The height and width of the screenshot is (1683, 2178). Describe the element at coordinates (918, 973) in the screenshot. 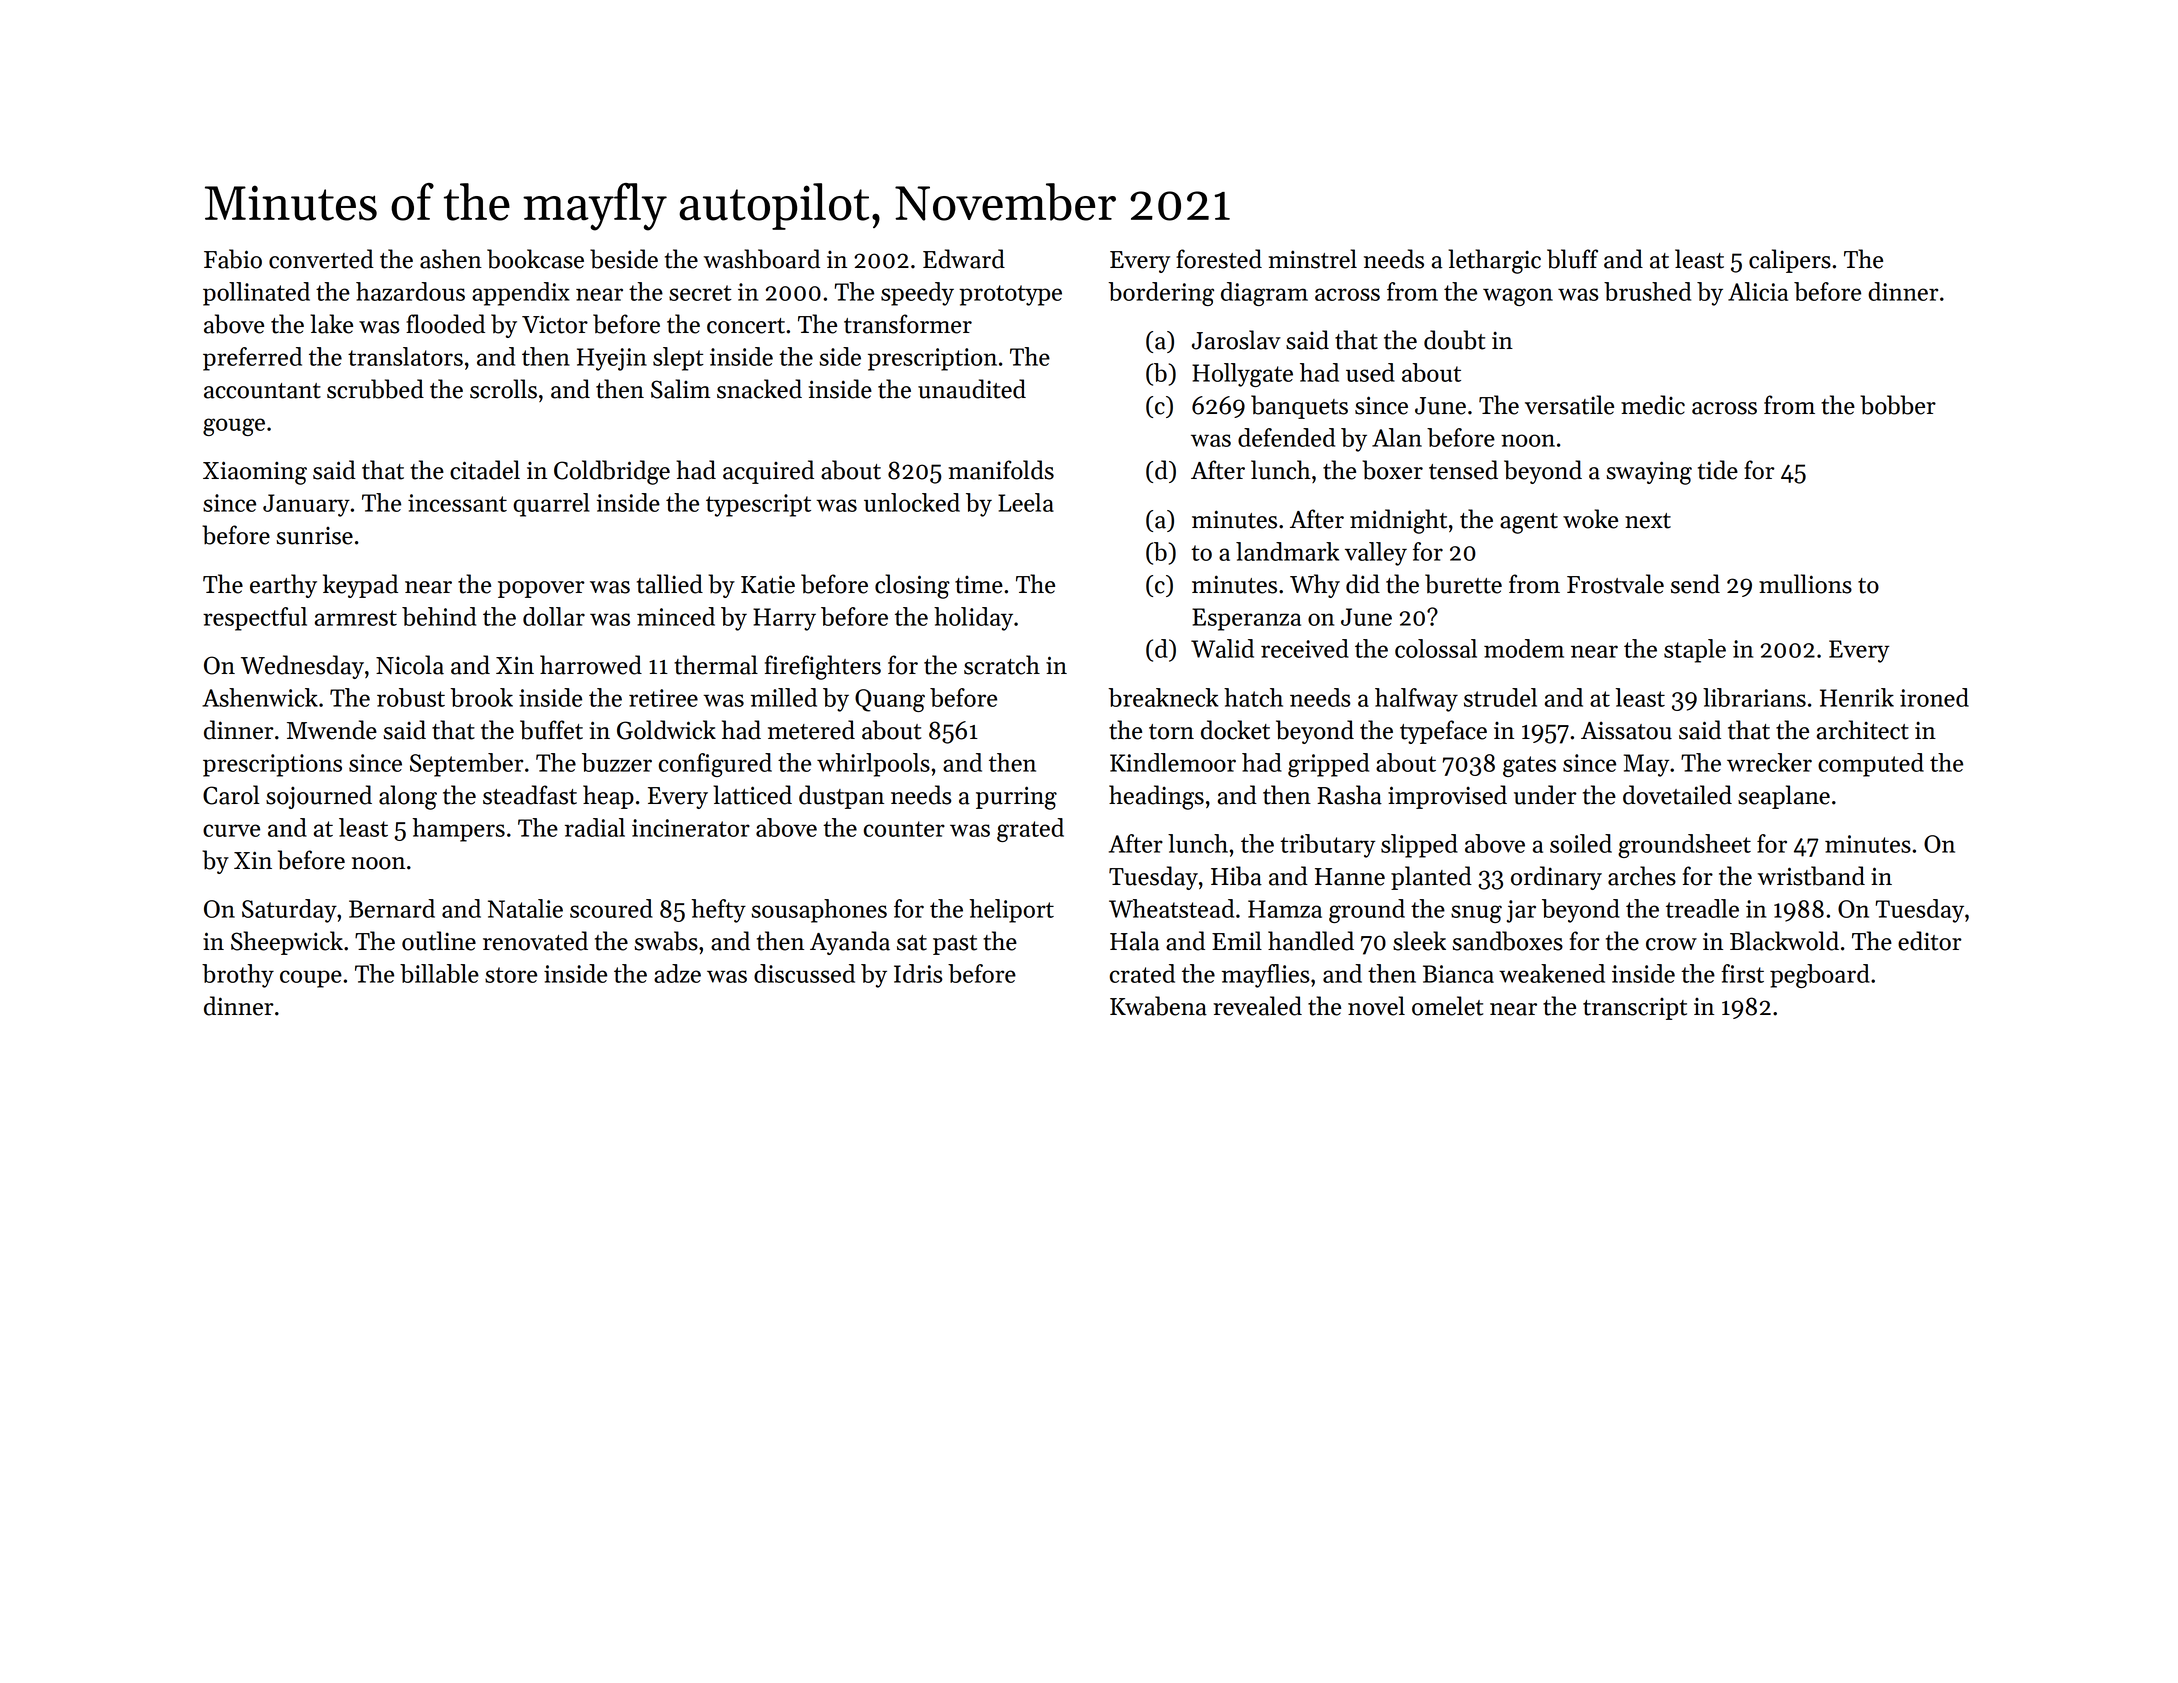

I see `Idris` at that location.
